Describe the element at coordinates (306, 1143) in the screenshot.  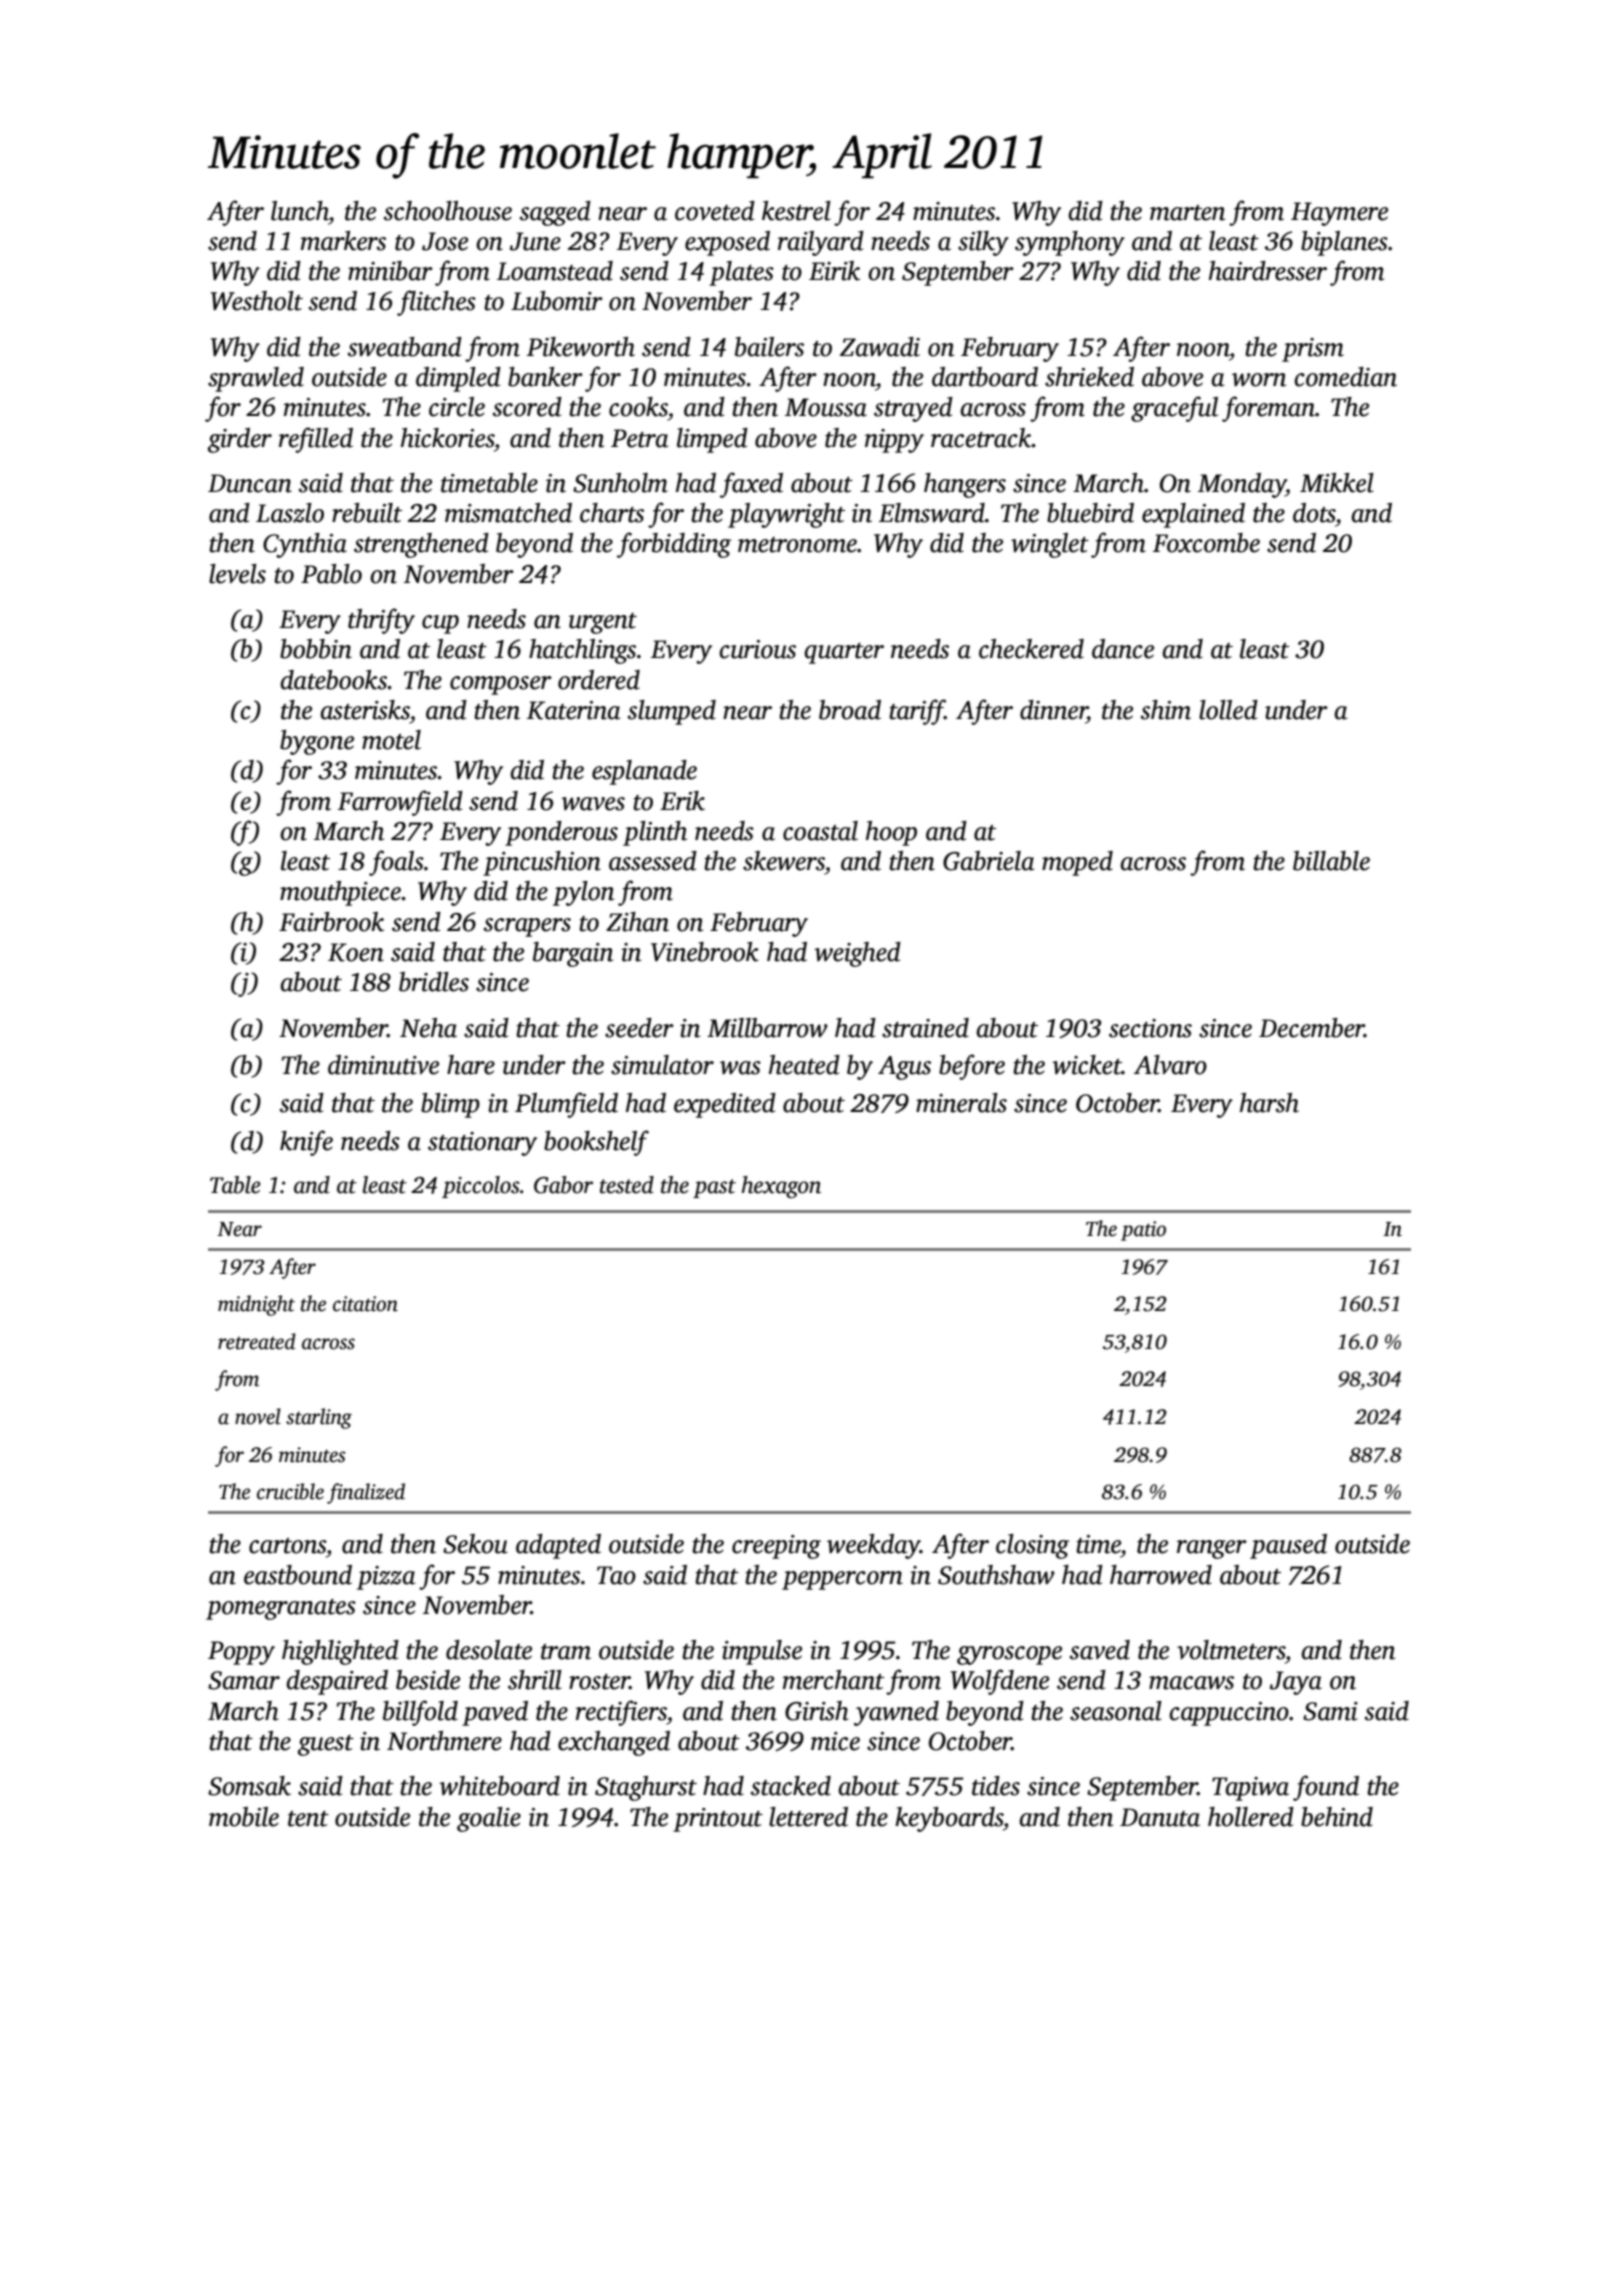
I see `knife` at that location.
